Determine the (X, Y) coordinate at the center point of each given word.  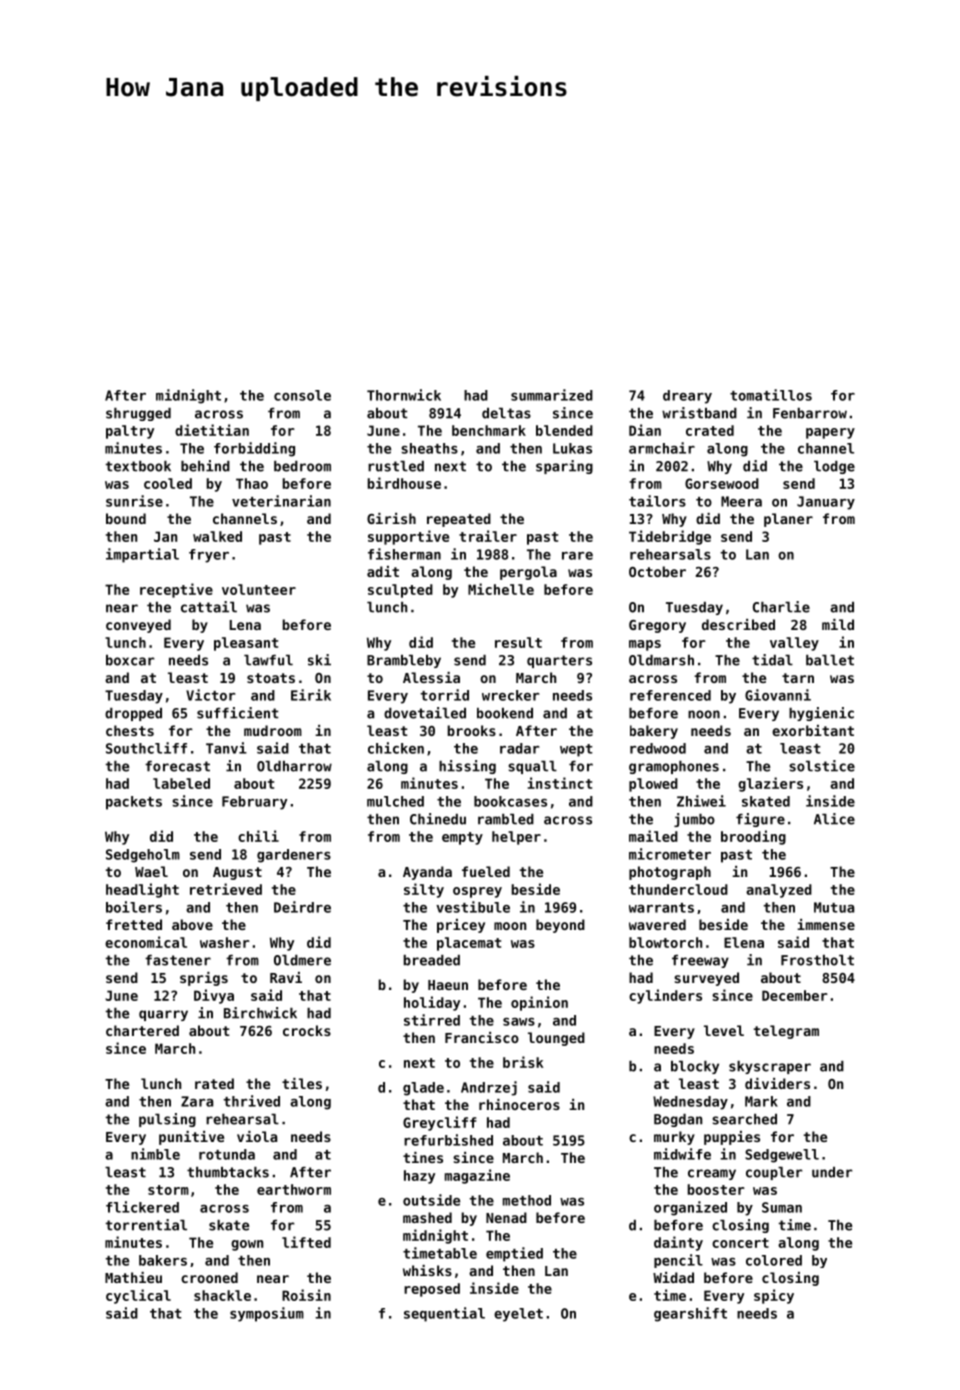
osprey (477, 892)
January (826, 503)
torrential (146, 1225)
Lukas (572, 448)
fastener (178, 960)
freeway (700, 961)
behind (205, 466)
